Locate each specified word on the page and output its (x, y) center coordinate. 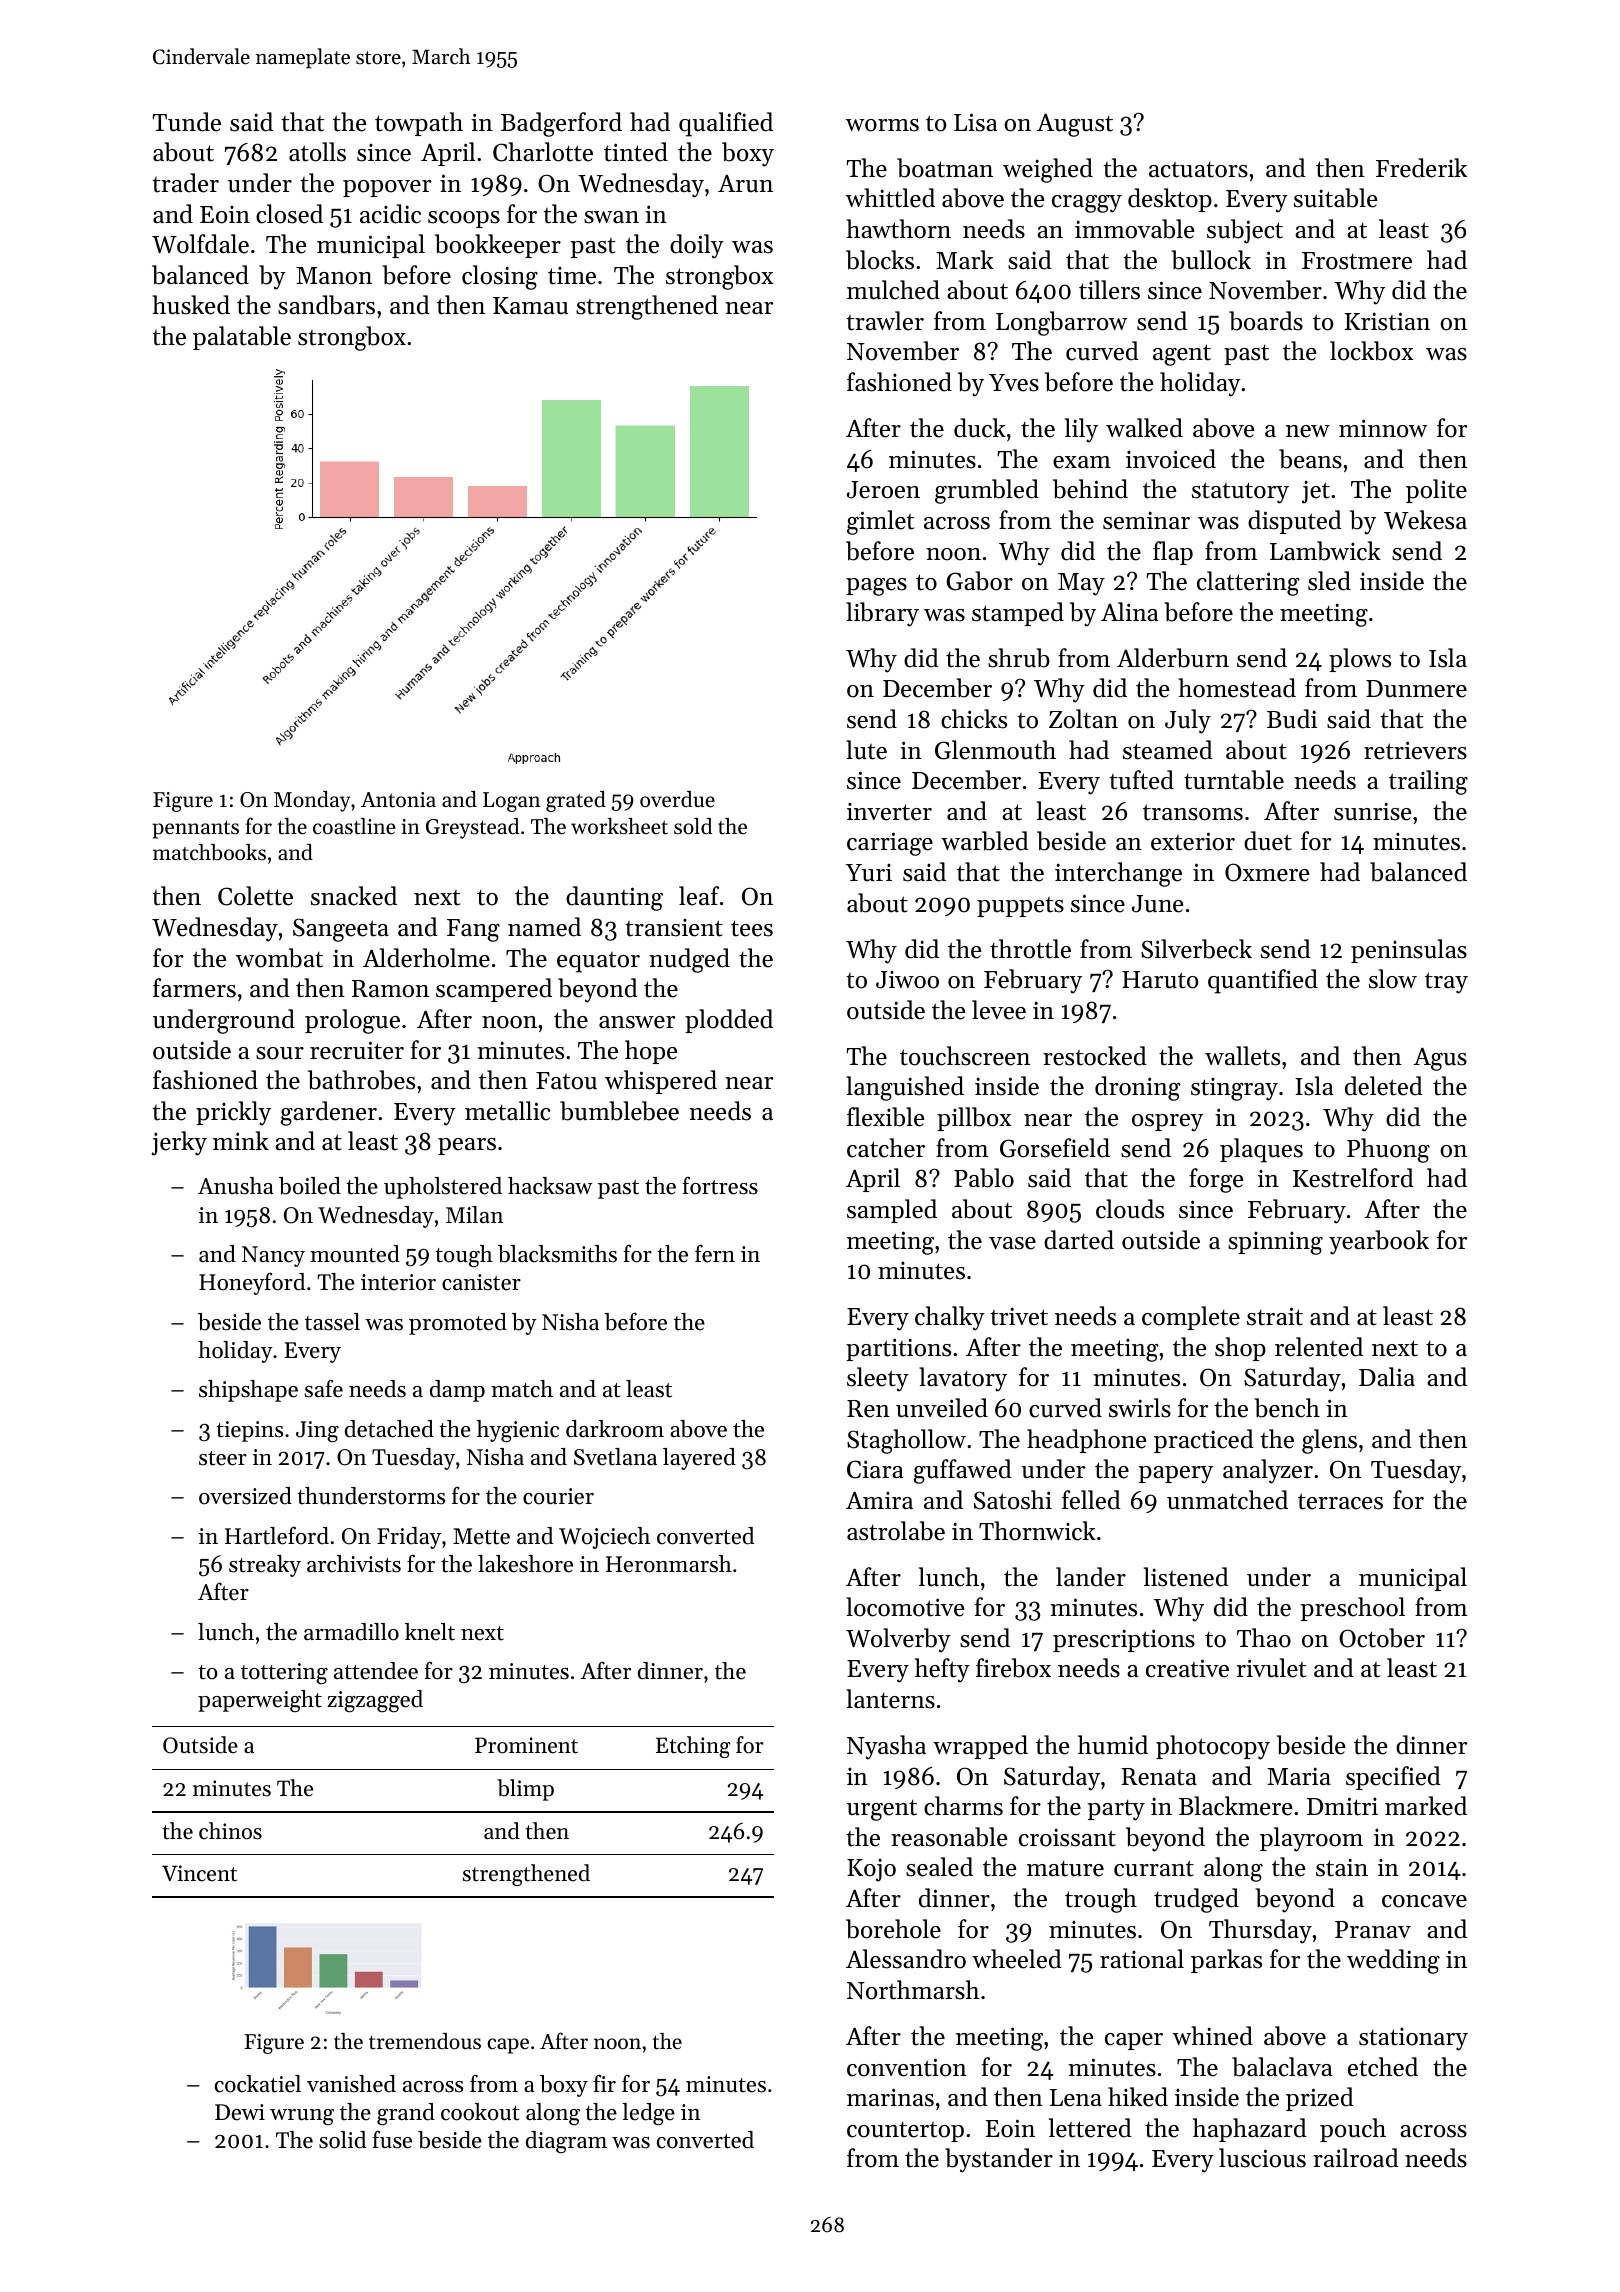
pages (876, 587)
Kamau (530, 306)
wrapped (980, 1747)
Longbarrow (1061, 323)
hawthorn (899, 229)
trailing (1428, 782)
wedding (1393, 1961)
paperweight (260, 1701)
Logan (511, 802)
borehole (893, 1929)
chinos (230, 1831)
